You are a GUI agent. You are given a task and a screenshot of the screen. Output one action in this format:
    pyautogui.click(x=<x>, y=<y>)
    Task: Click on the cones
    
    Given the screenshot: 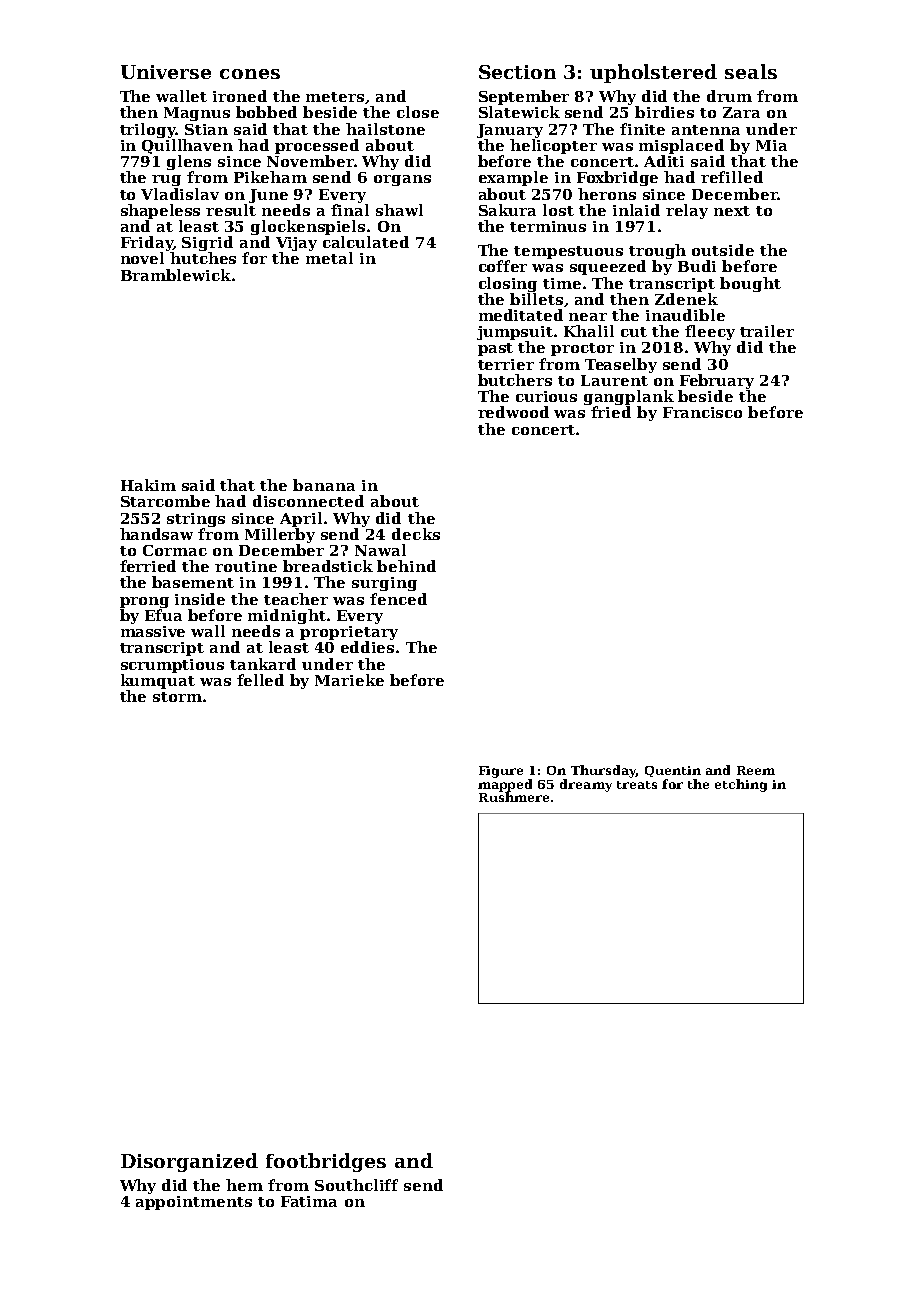 What is the action you would take?
    pyautogui.click(x=250, y=74)
